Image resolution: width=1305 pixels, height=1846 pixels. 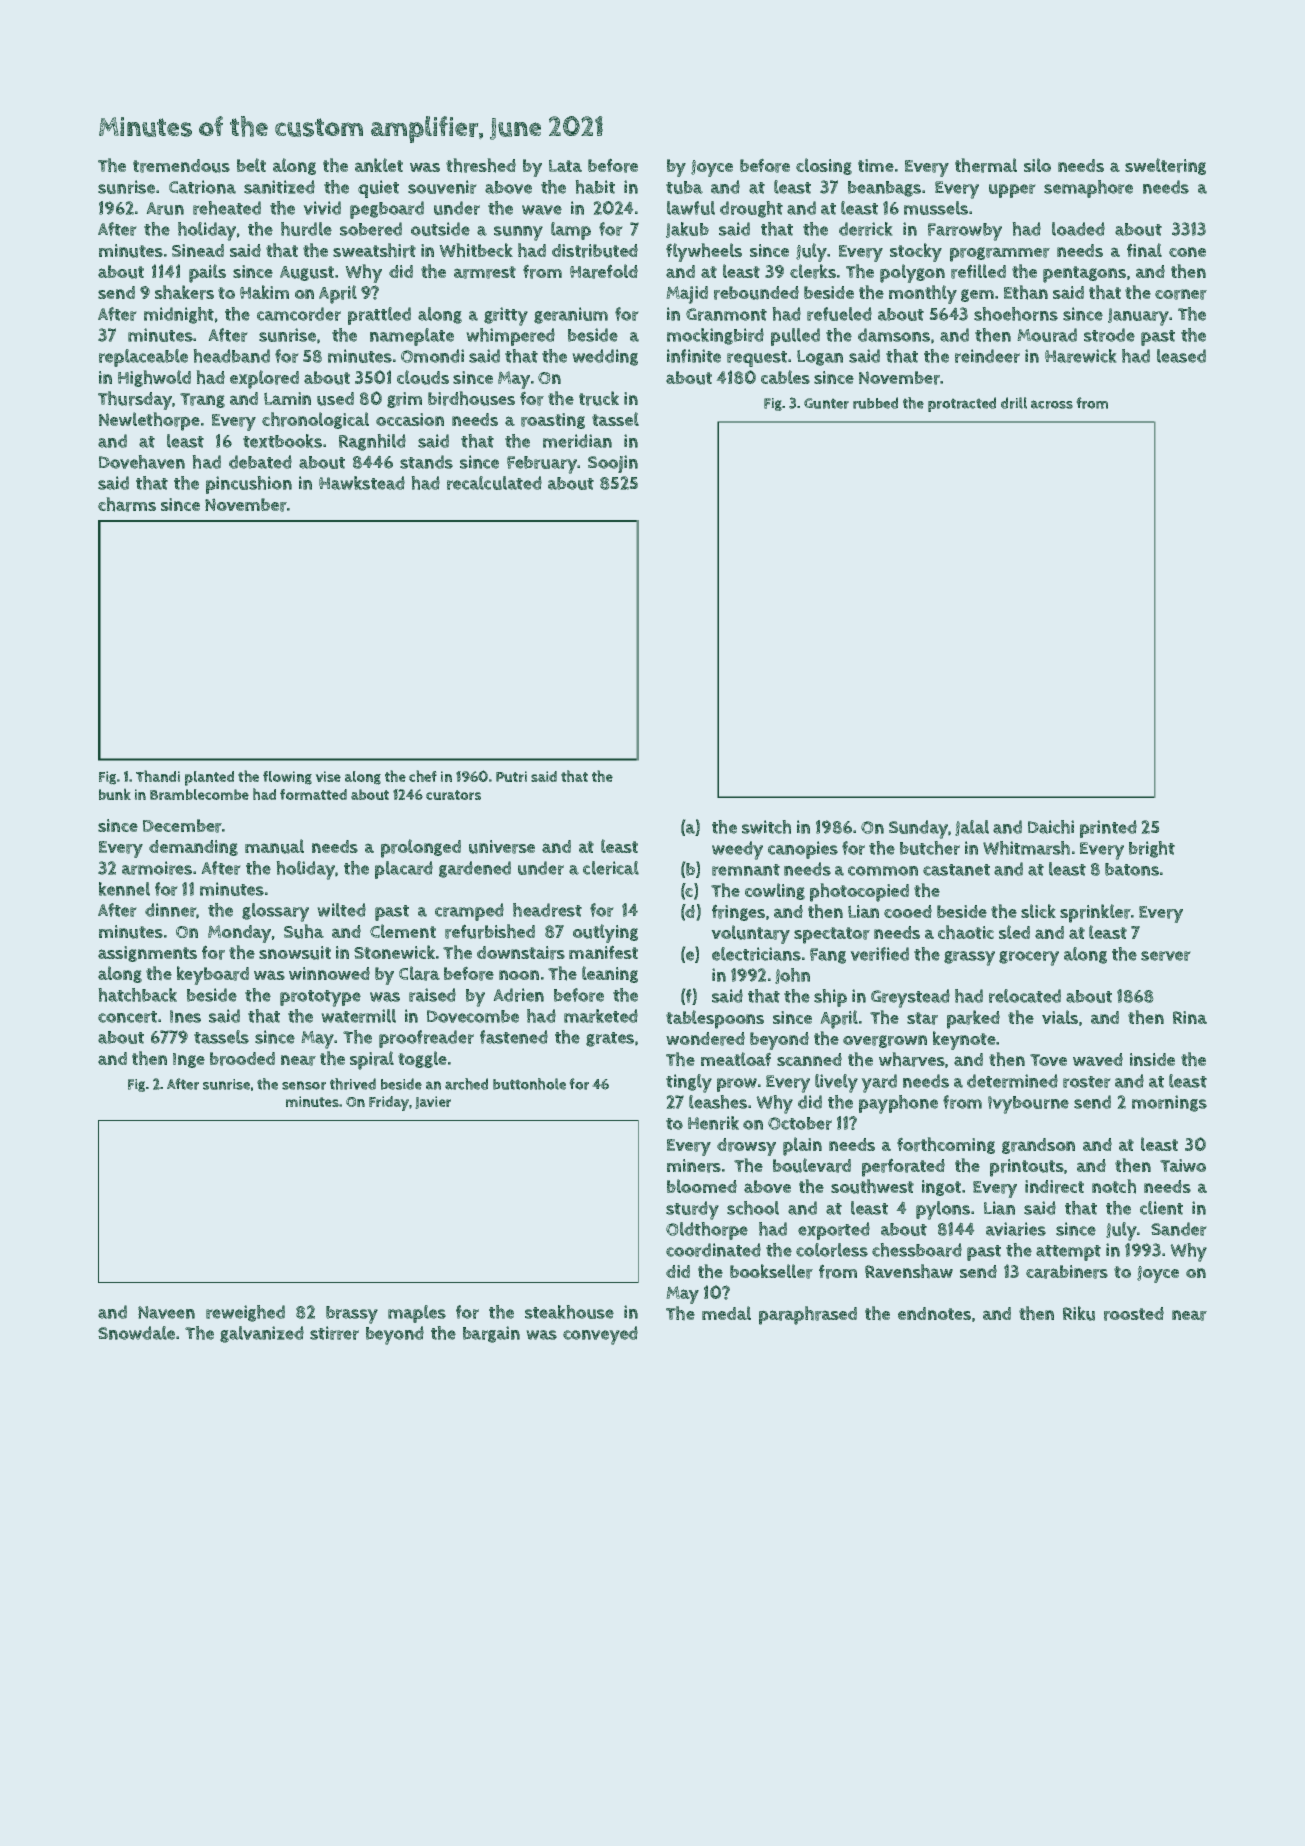 I want to click on sensor, so click(x=304, y=1085).
